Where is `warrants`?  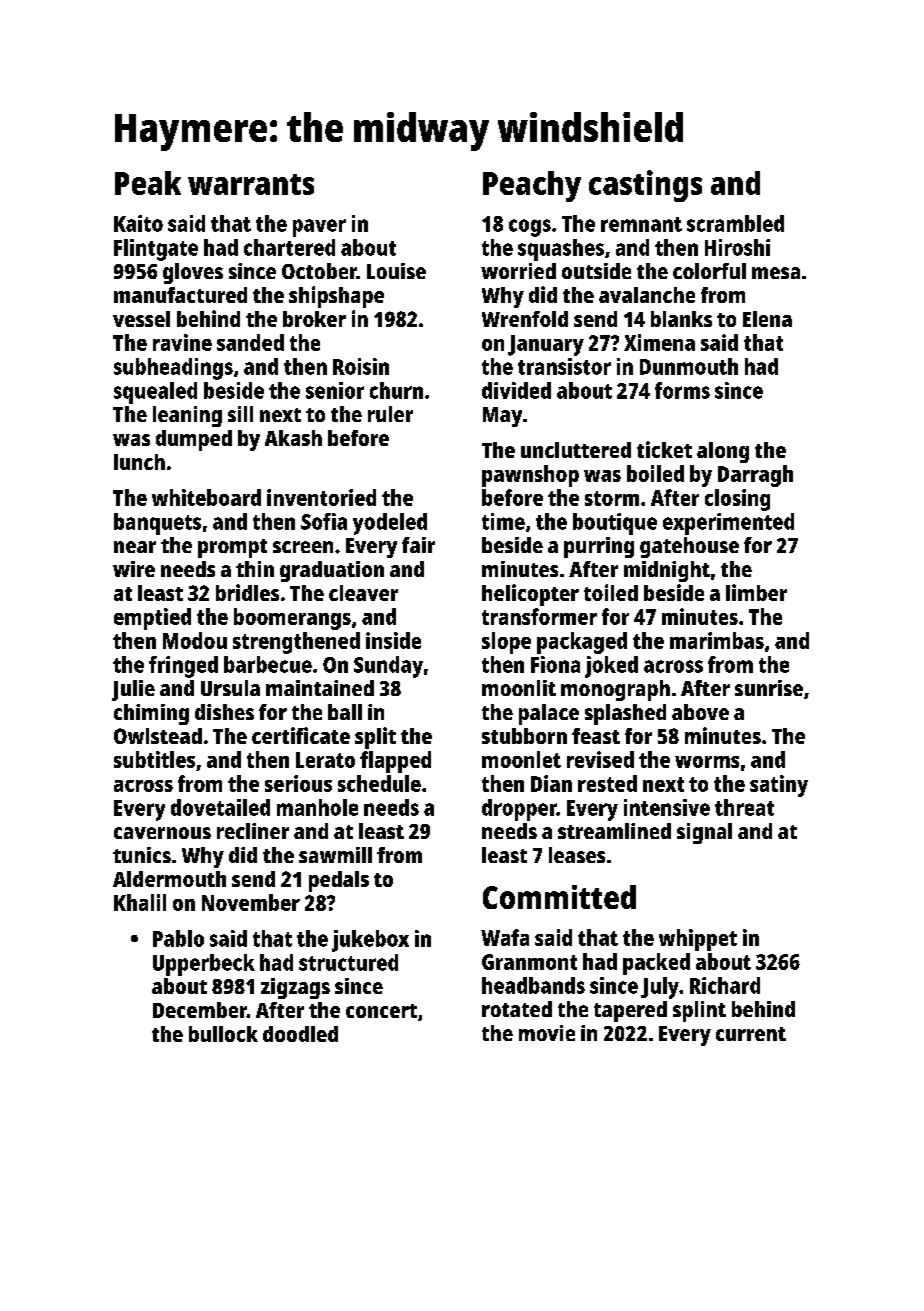
warrants is located at coordinates (251, 184).
